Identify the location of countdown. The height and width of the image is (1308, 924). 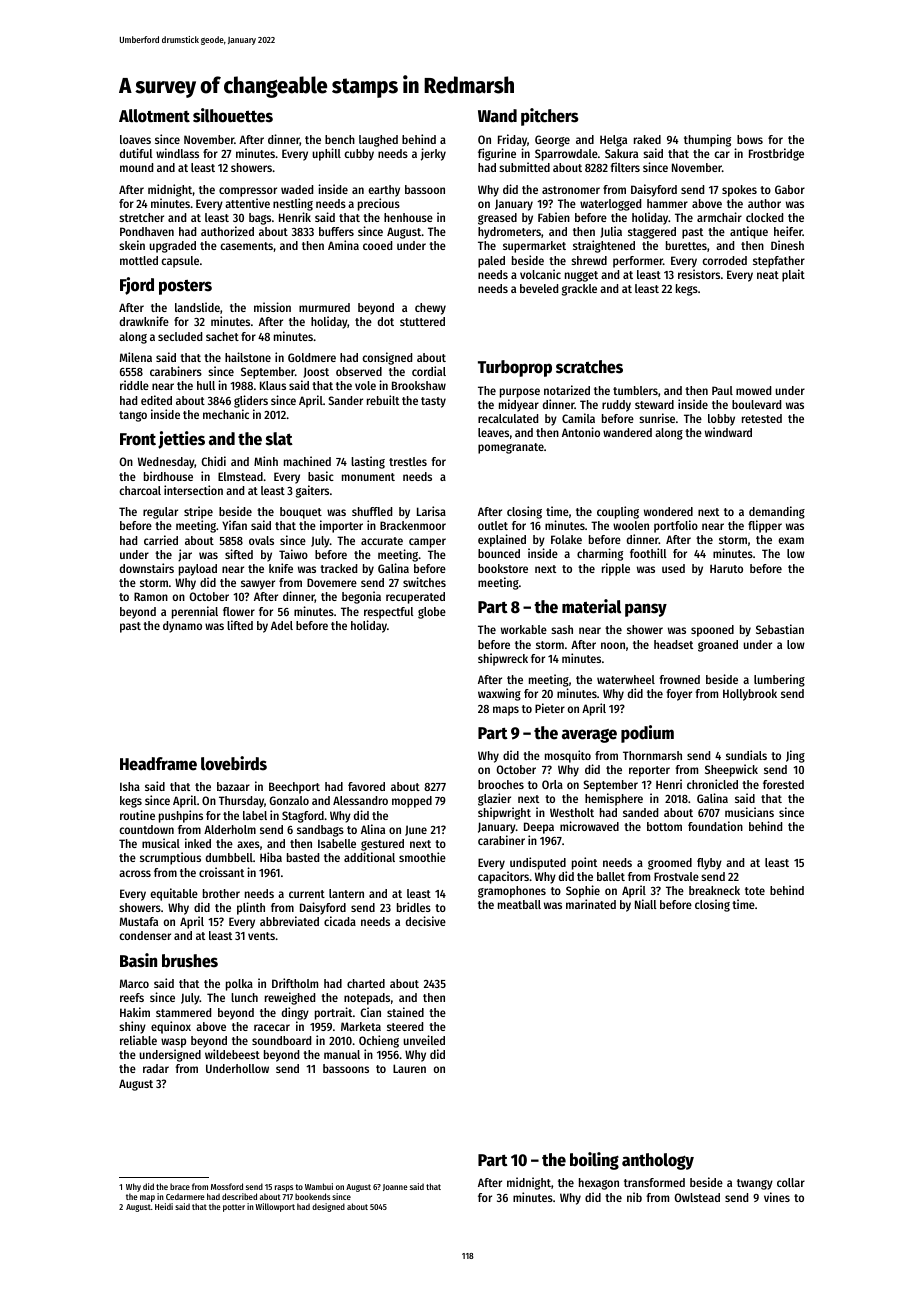
(146, 829).
